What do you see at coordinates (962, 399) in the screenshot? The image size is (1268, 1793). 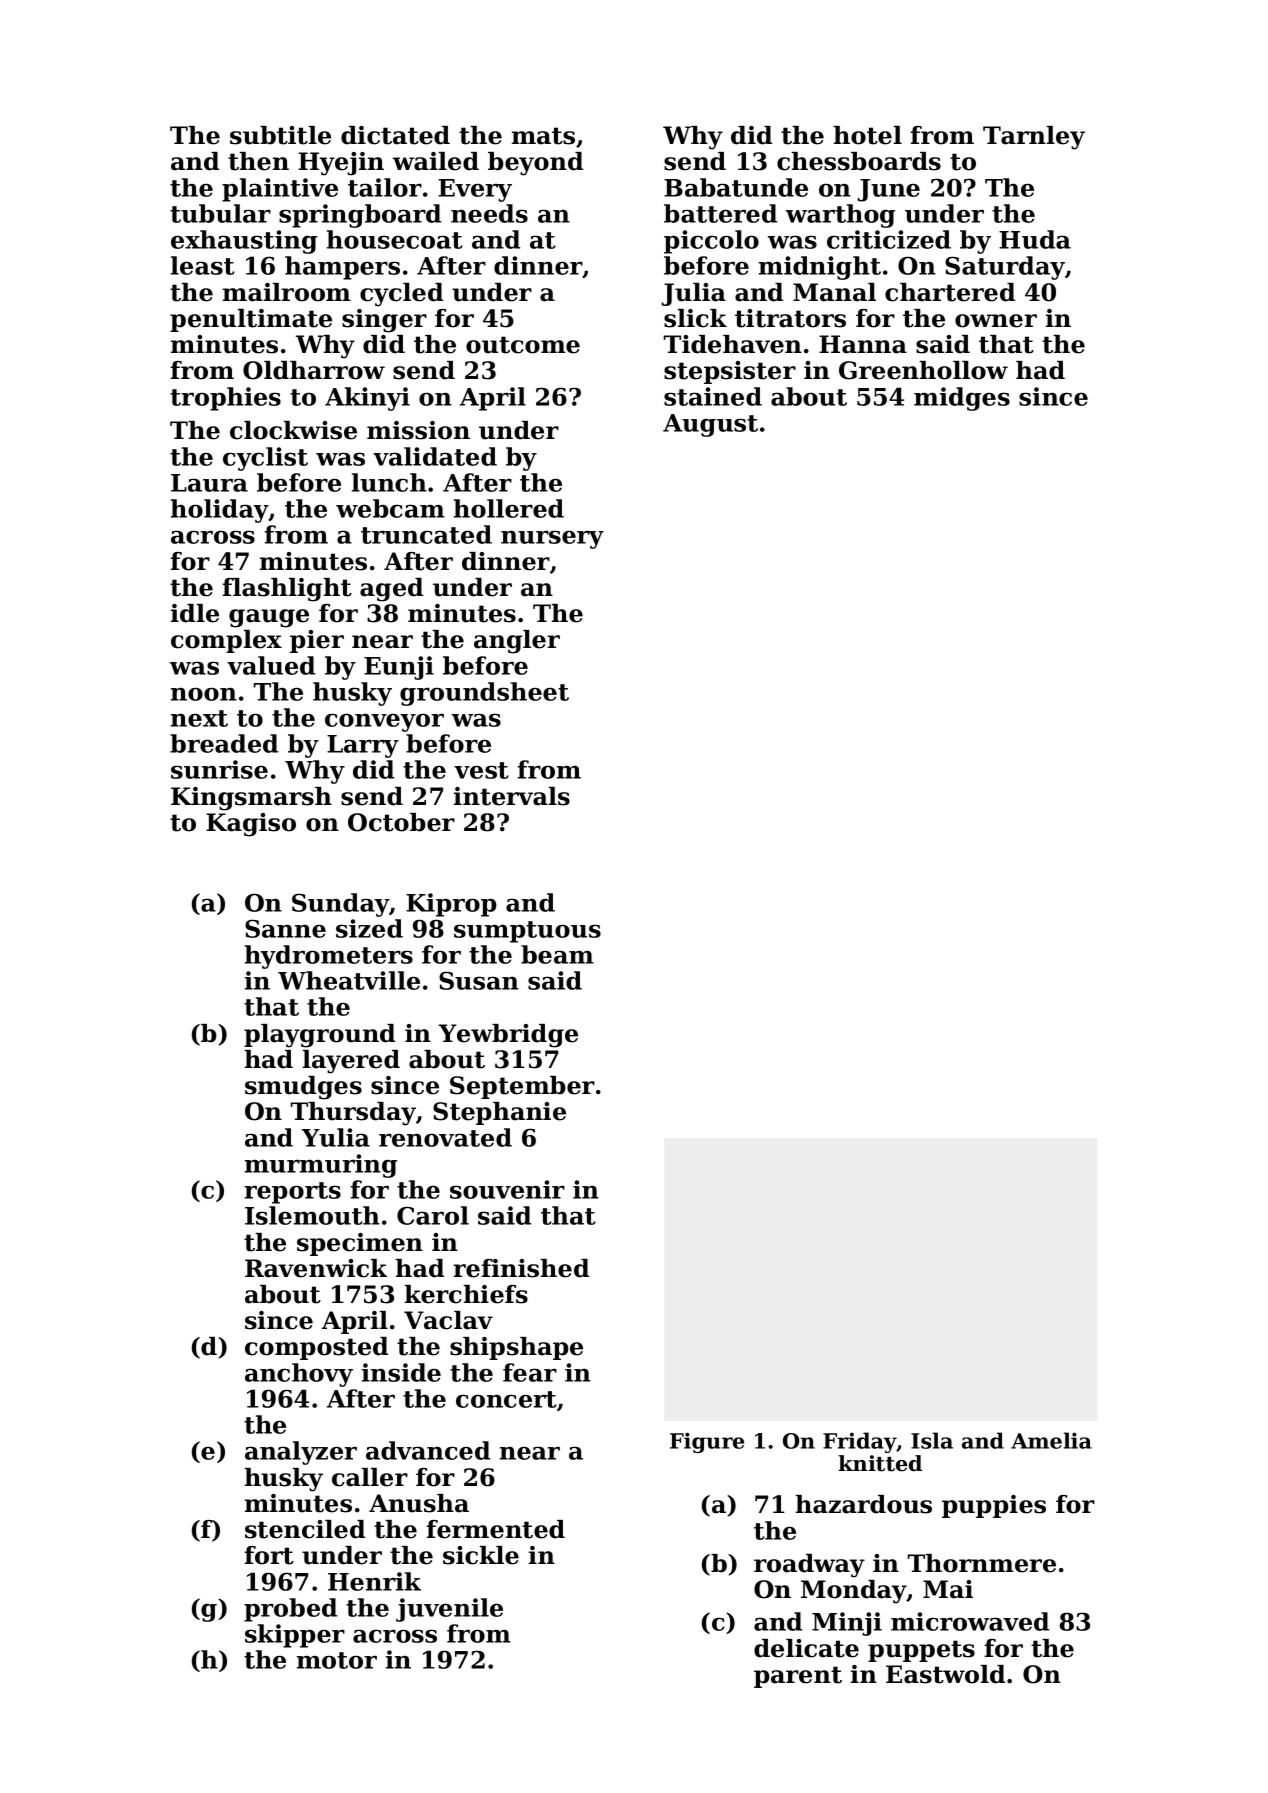 I see `midges` at bounding box center [962, 399].
